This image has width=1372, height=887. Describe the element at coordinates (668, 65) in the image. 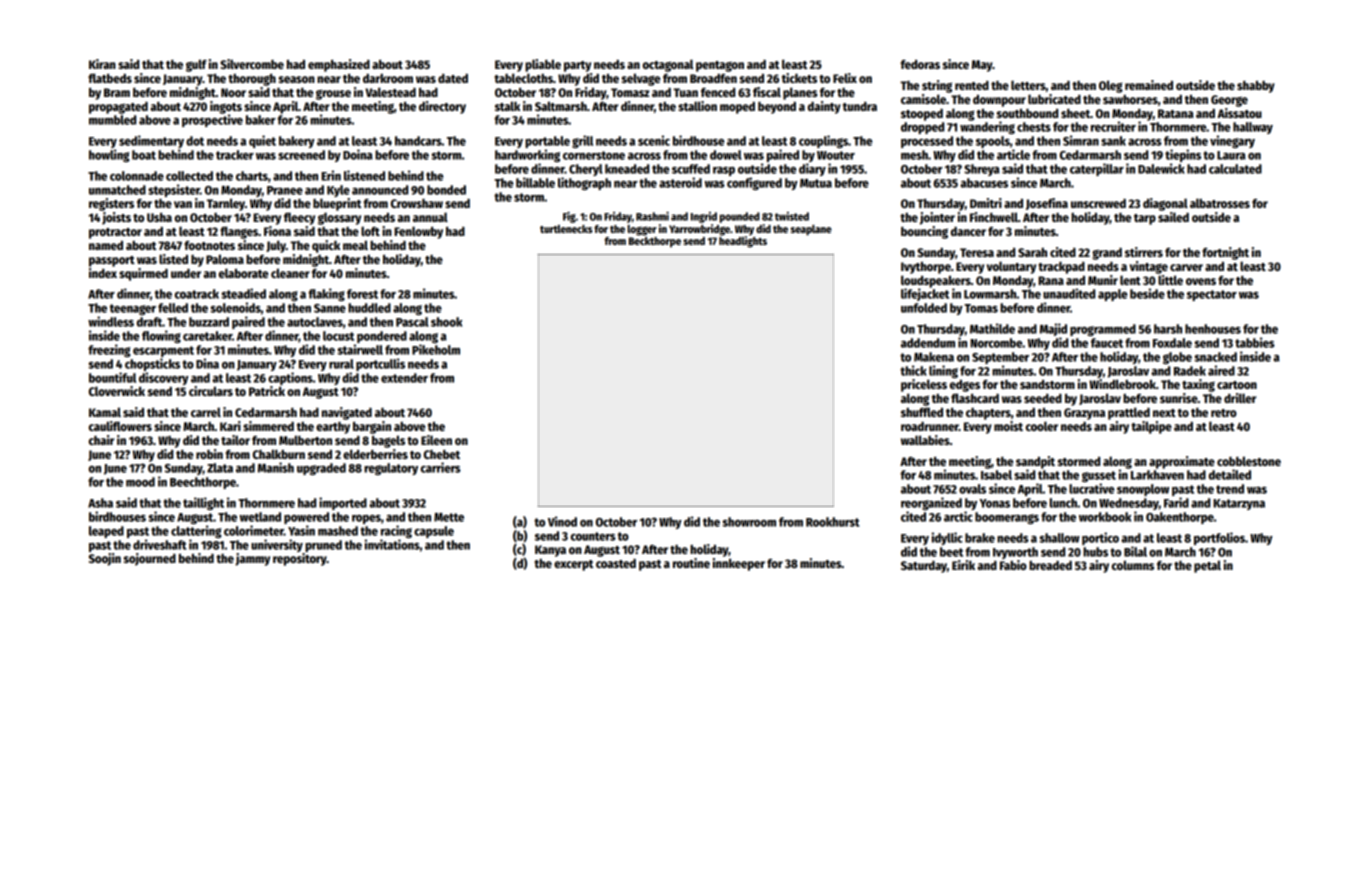

I see `octagonal` at that location.
